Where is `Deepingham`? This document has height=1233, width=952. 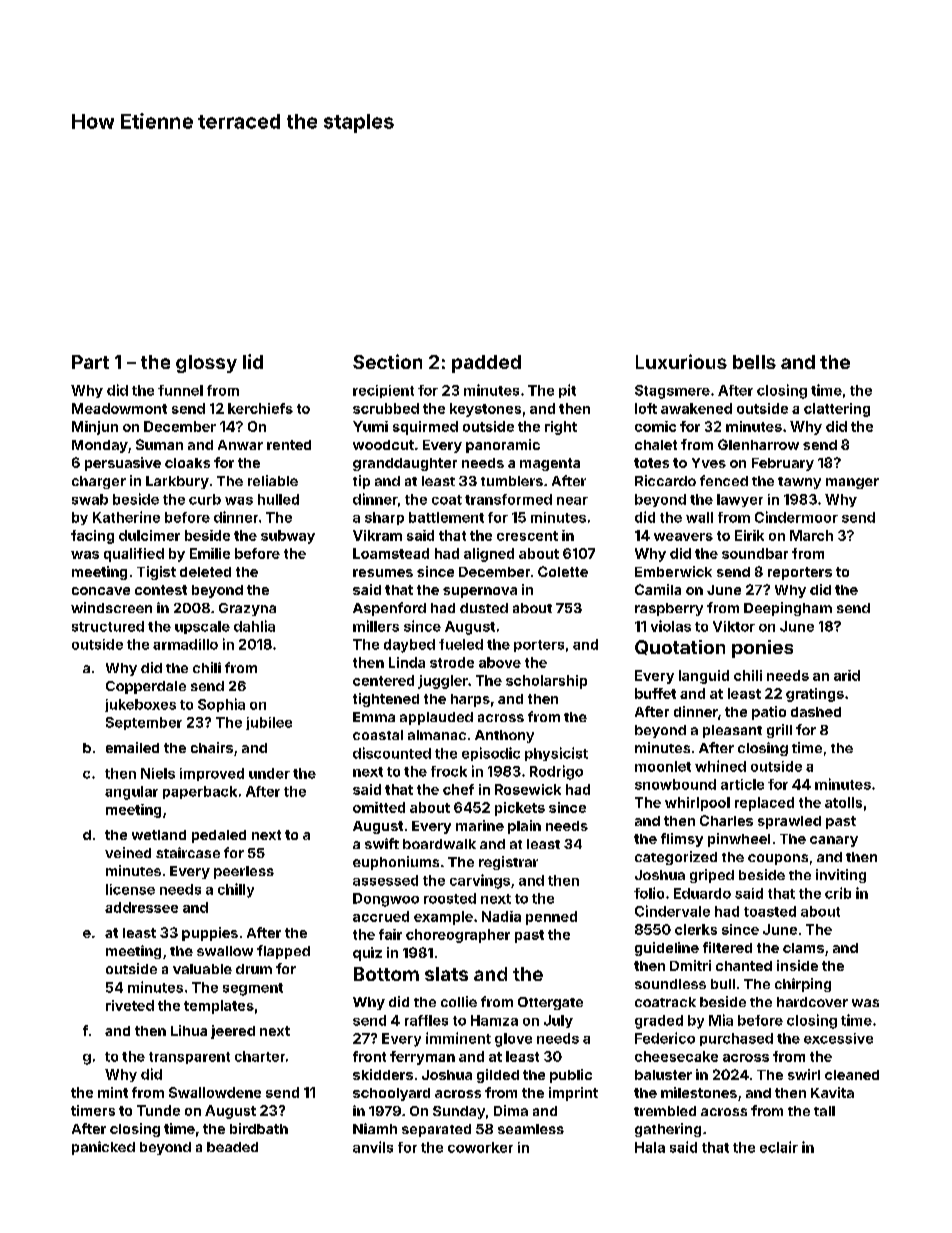 Deepingham is located at coordinates (788, 609).
